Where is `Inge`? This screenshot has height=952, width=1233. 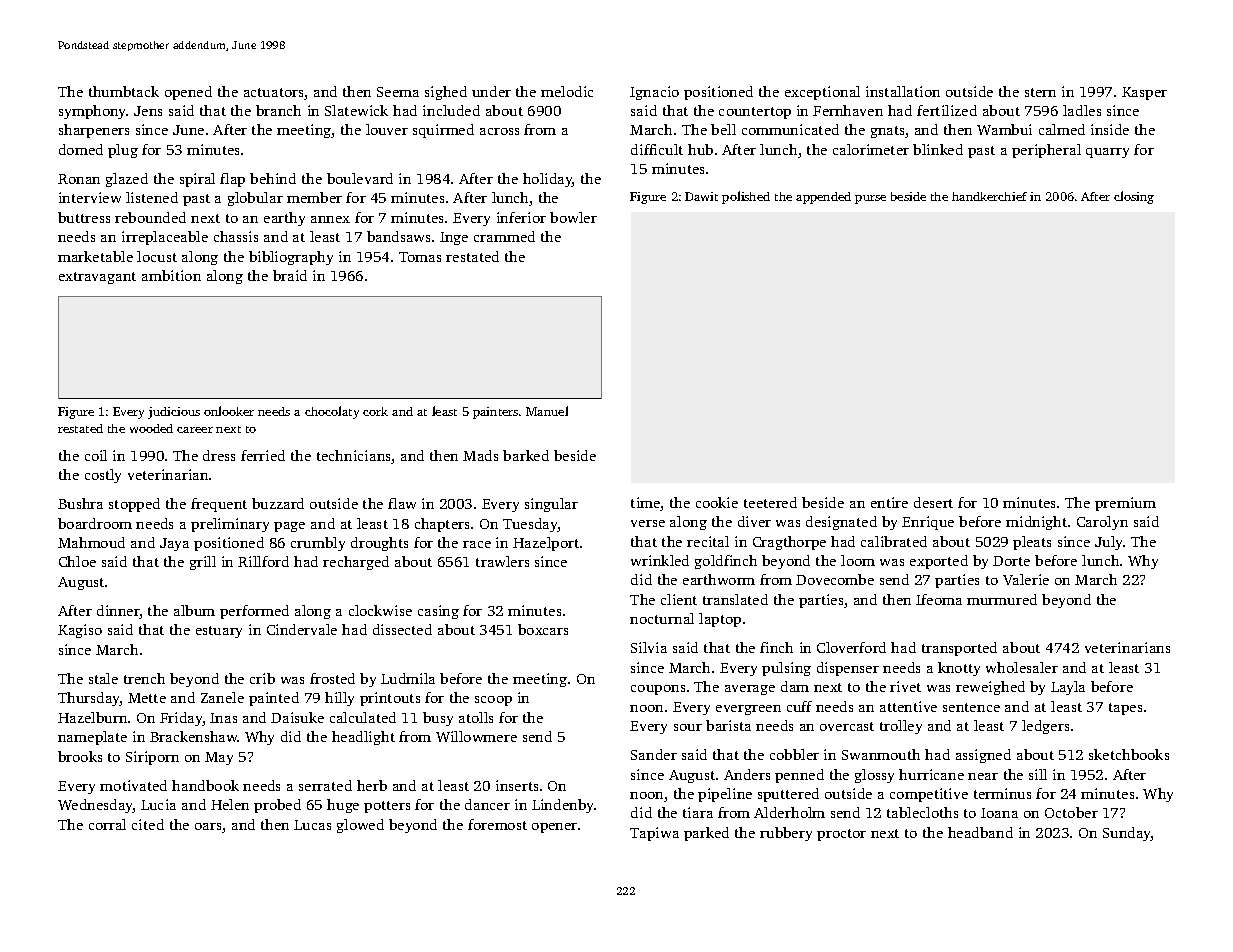
Inge is located at coordinates (454, 238).
